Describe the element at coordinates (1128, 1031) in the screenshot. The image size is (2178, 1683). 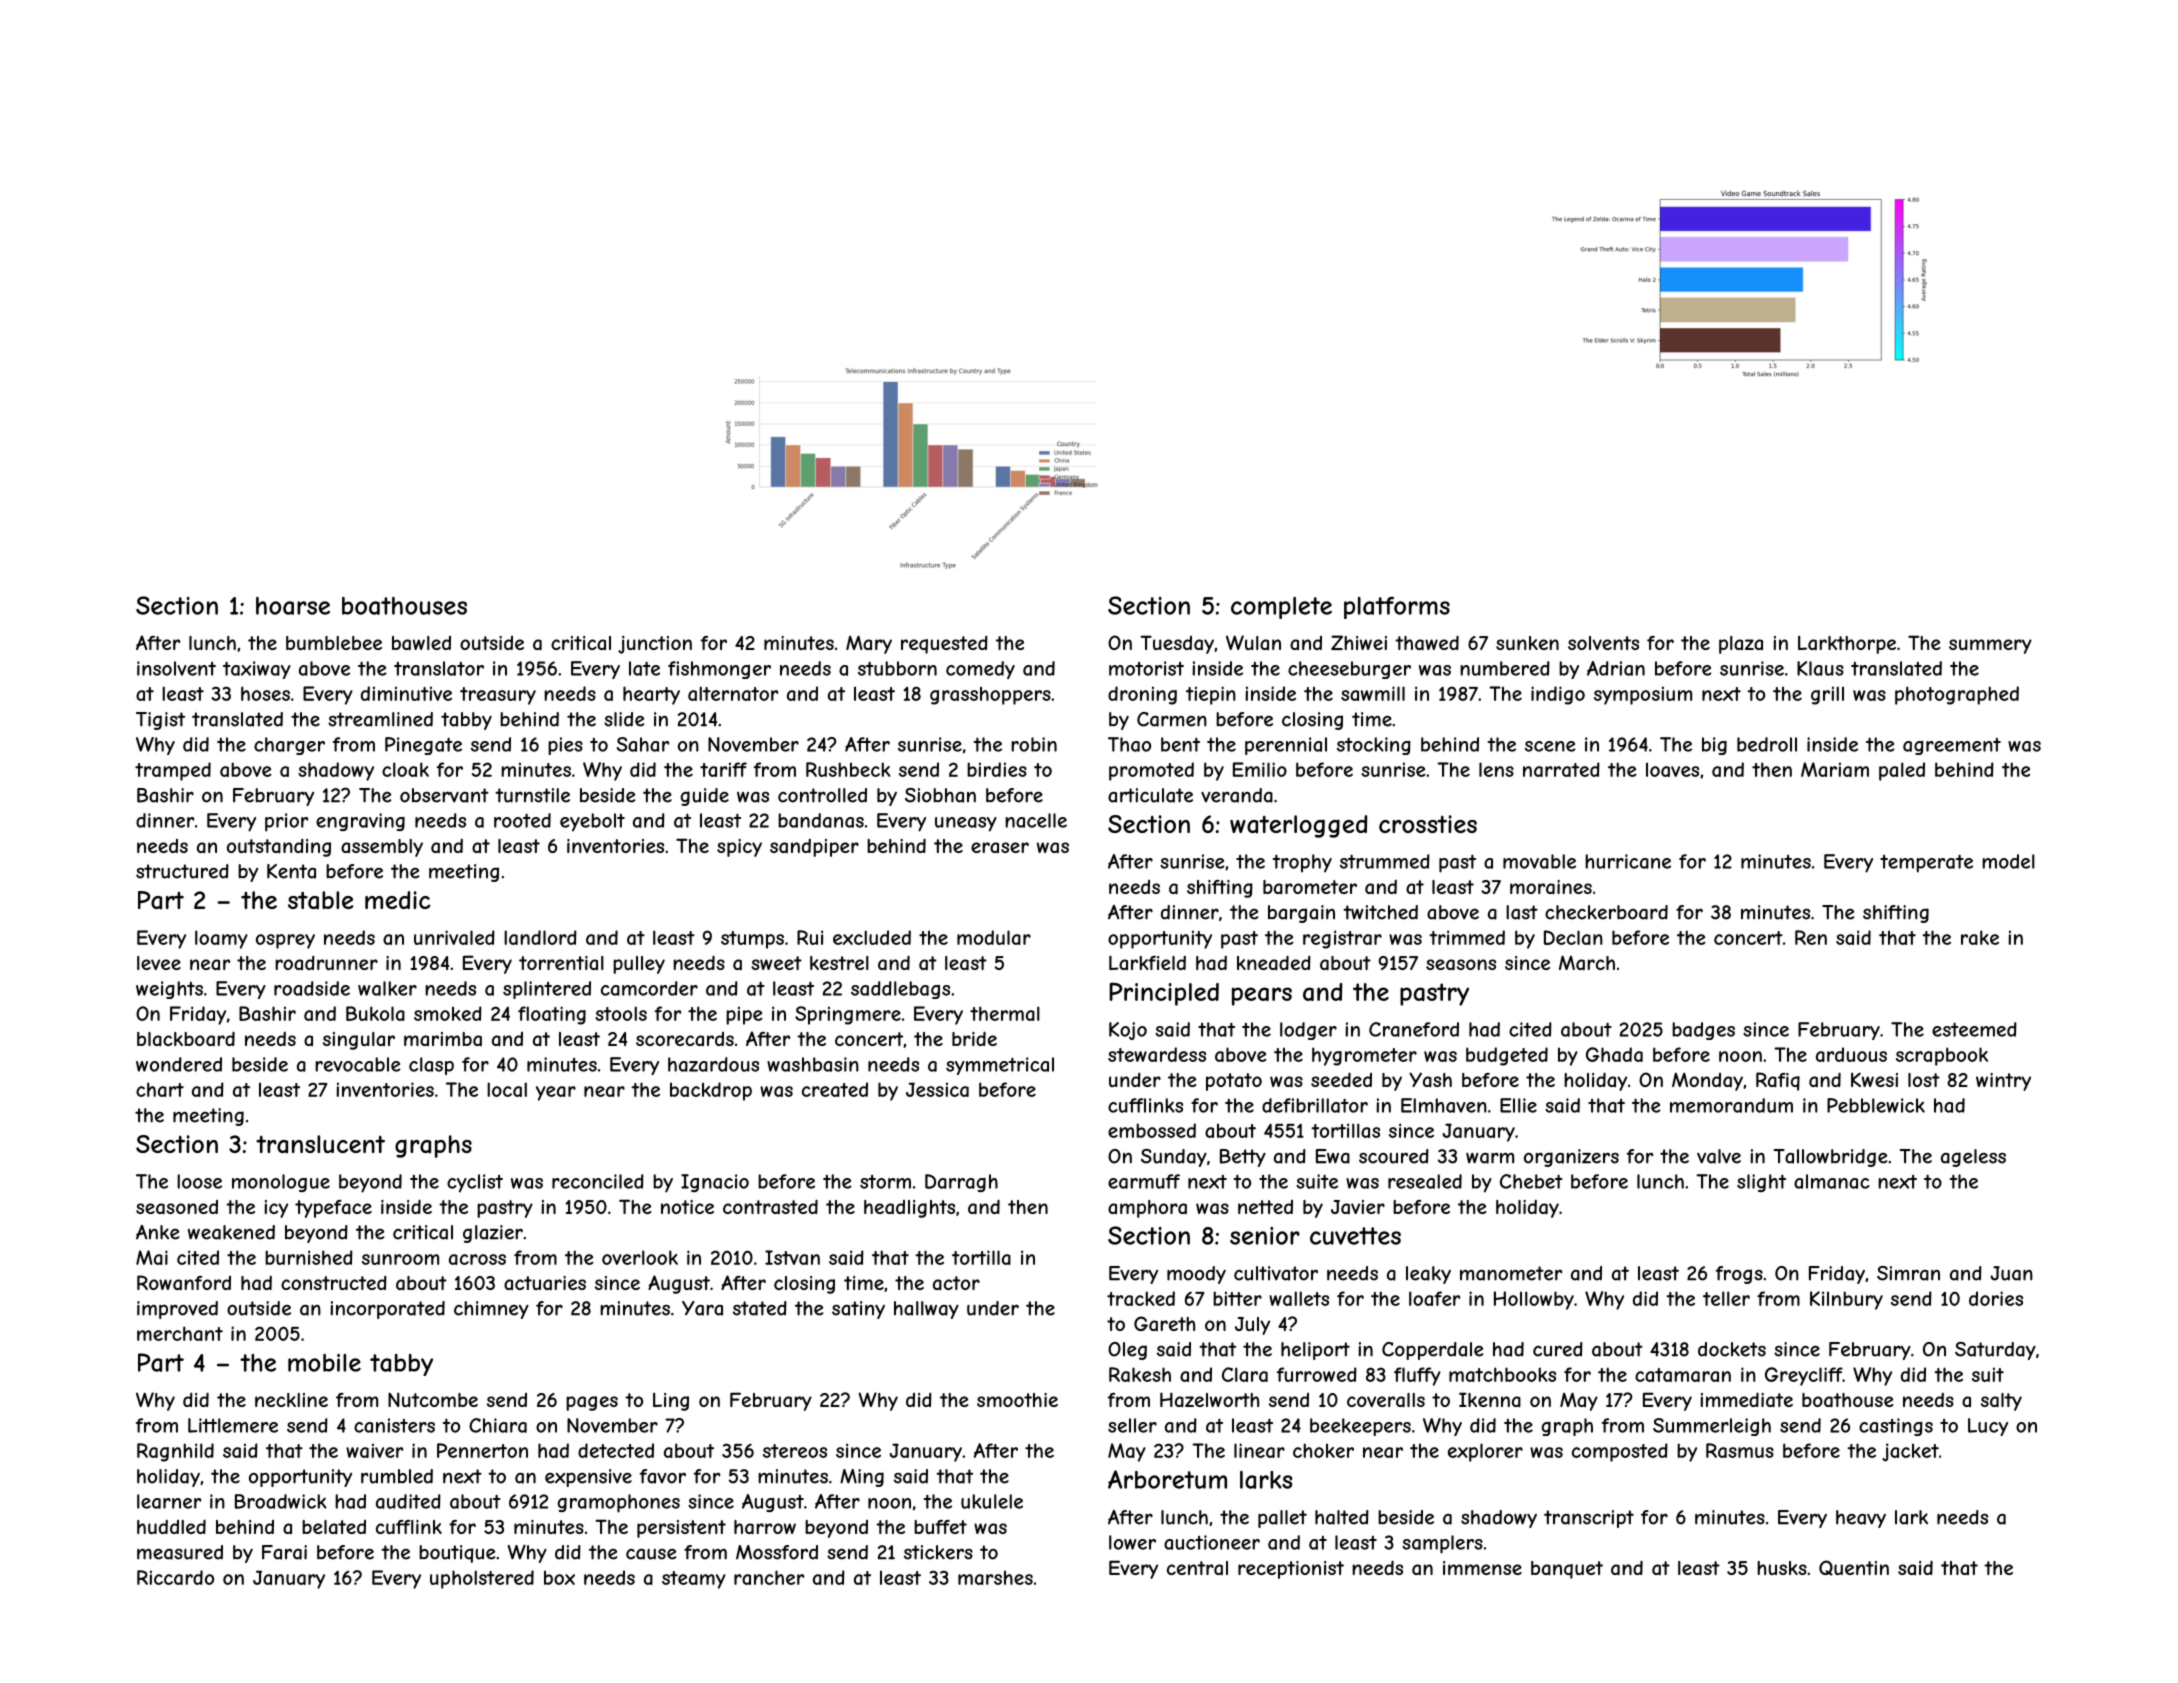
I see `Kojo` at that location.
